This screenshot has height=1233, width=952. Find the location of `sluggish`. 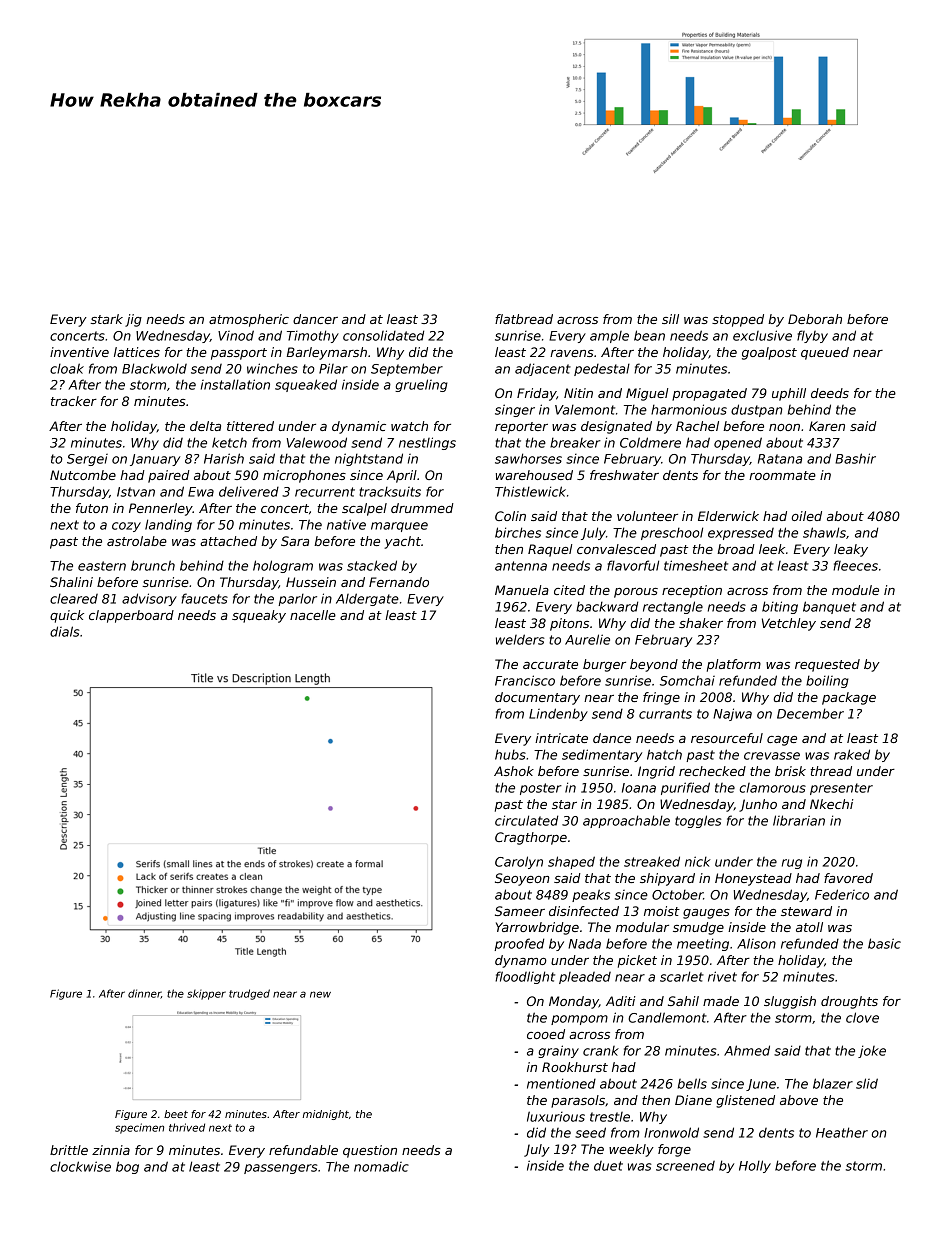

sluggish is located at coordinates (790, 1002).
